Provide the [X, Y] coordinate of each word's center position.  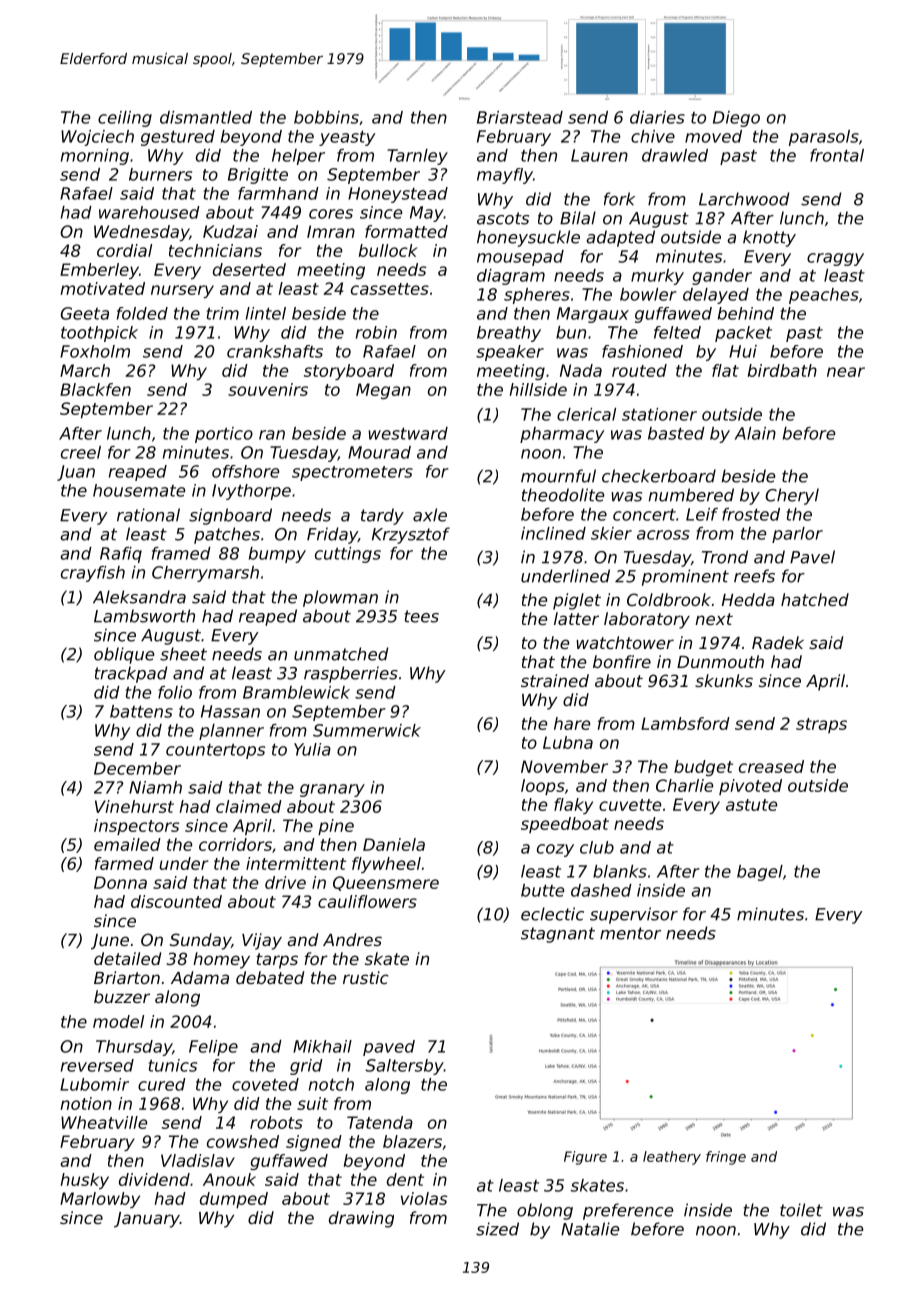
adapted [620, 238]
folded [142, 313]
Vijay [262, 941]
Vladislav [198, 1160]
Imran [331, 231]
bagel [760, 873]
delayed [716, 296]
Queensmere [386, 883]
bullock [388, 250]
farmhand [278, 193]
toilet [801, 1210]
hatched [815, 599]
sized [497, 1229]
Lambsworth [144, 616]
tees [421, 616]
